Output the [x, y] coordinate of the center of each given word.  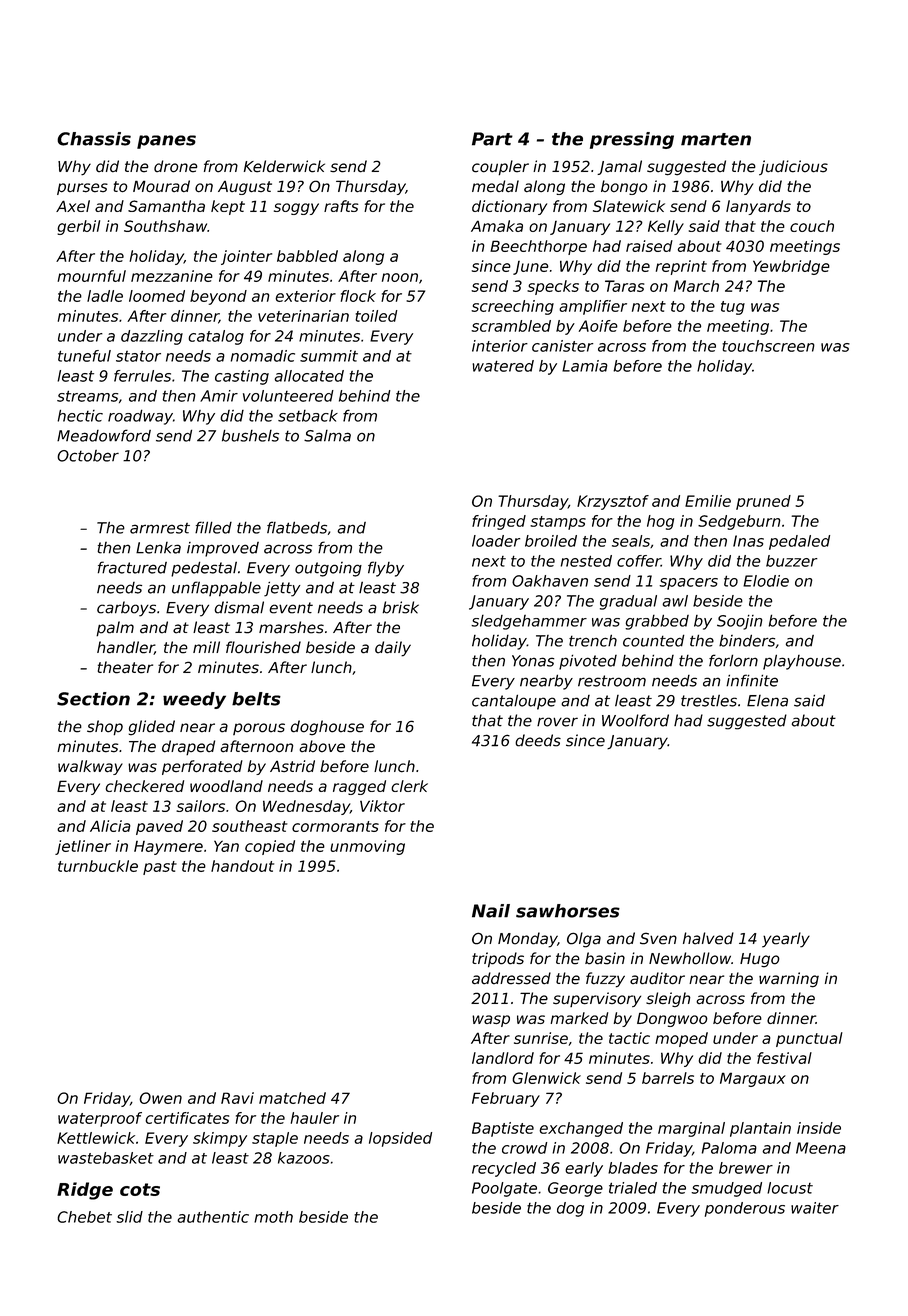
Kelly [666, 227]
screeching [512, 307]
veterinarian [303, 316]
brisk [400, 607]
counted [654, 640]
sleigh [668, 999]
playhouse [802, 662]
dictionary [509, 207]
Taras [625, 286]
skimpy [220, 1139]
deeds [538, 740]
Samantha [166, 206]
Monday [527, 940]
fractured [132, 567]
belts [256, 699]
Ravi [237, 1098]
